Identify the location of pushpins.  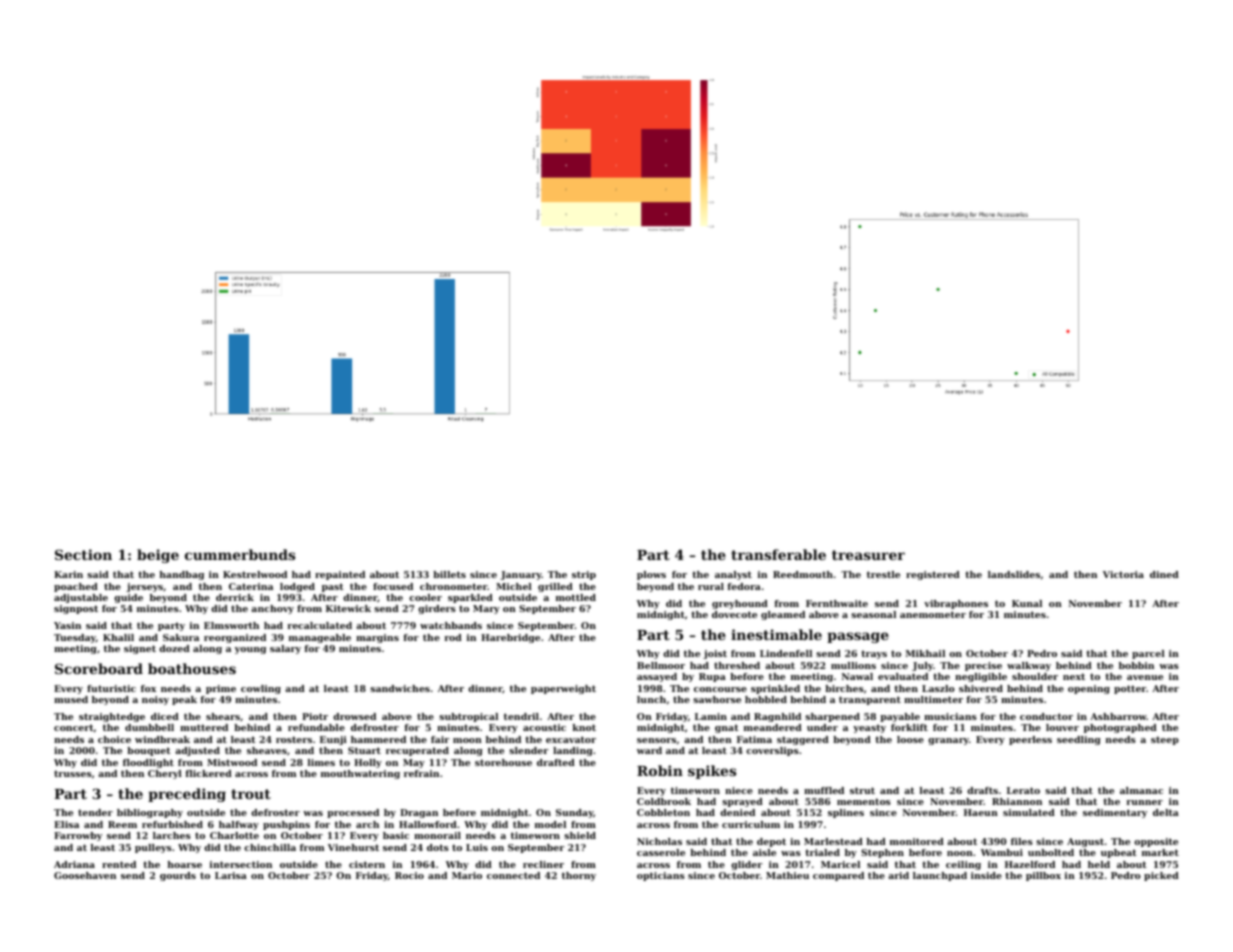
(286, 825).
